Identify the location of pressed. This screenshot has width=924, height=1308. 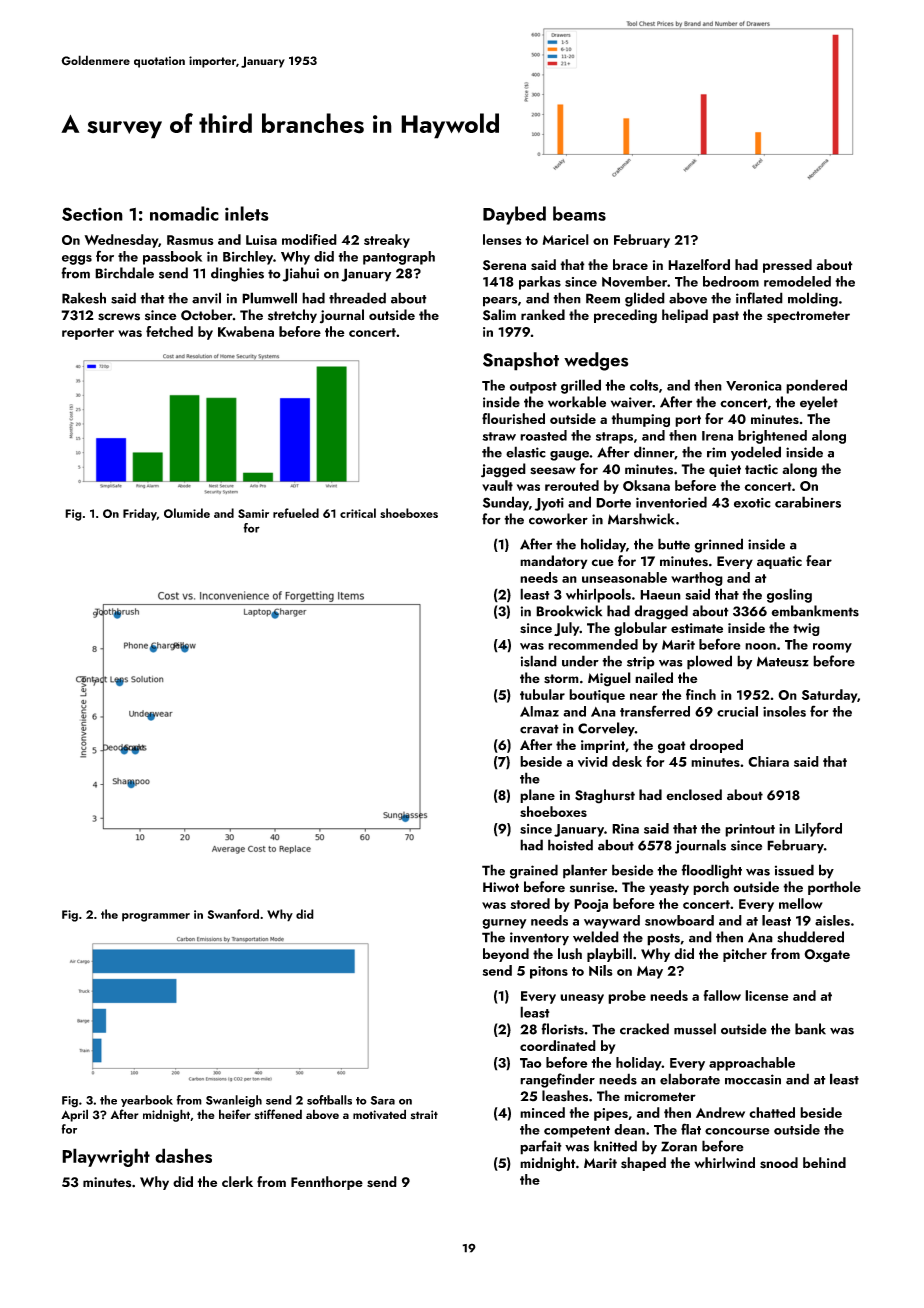
(787, 266).
